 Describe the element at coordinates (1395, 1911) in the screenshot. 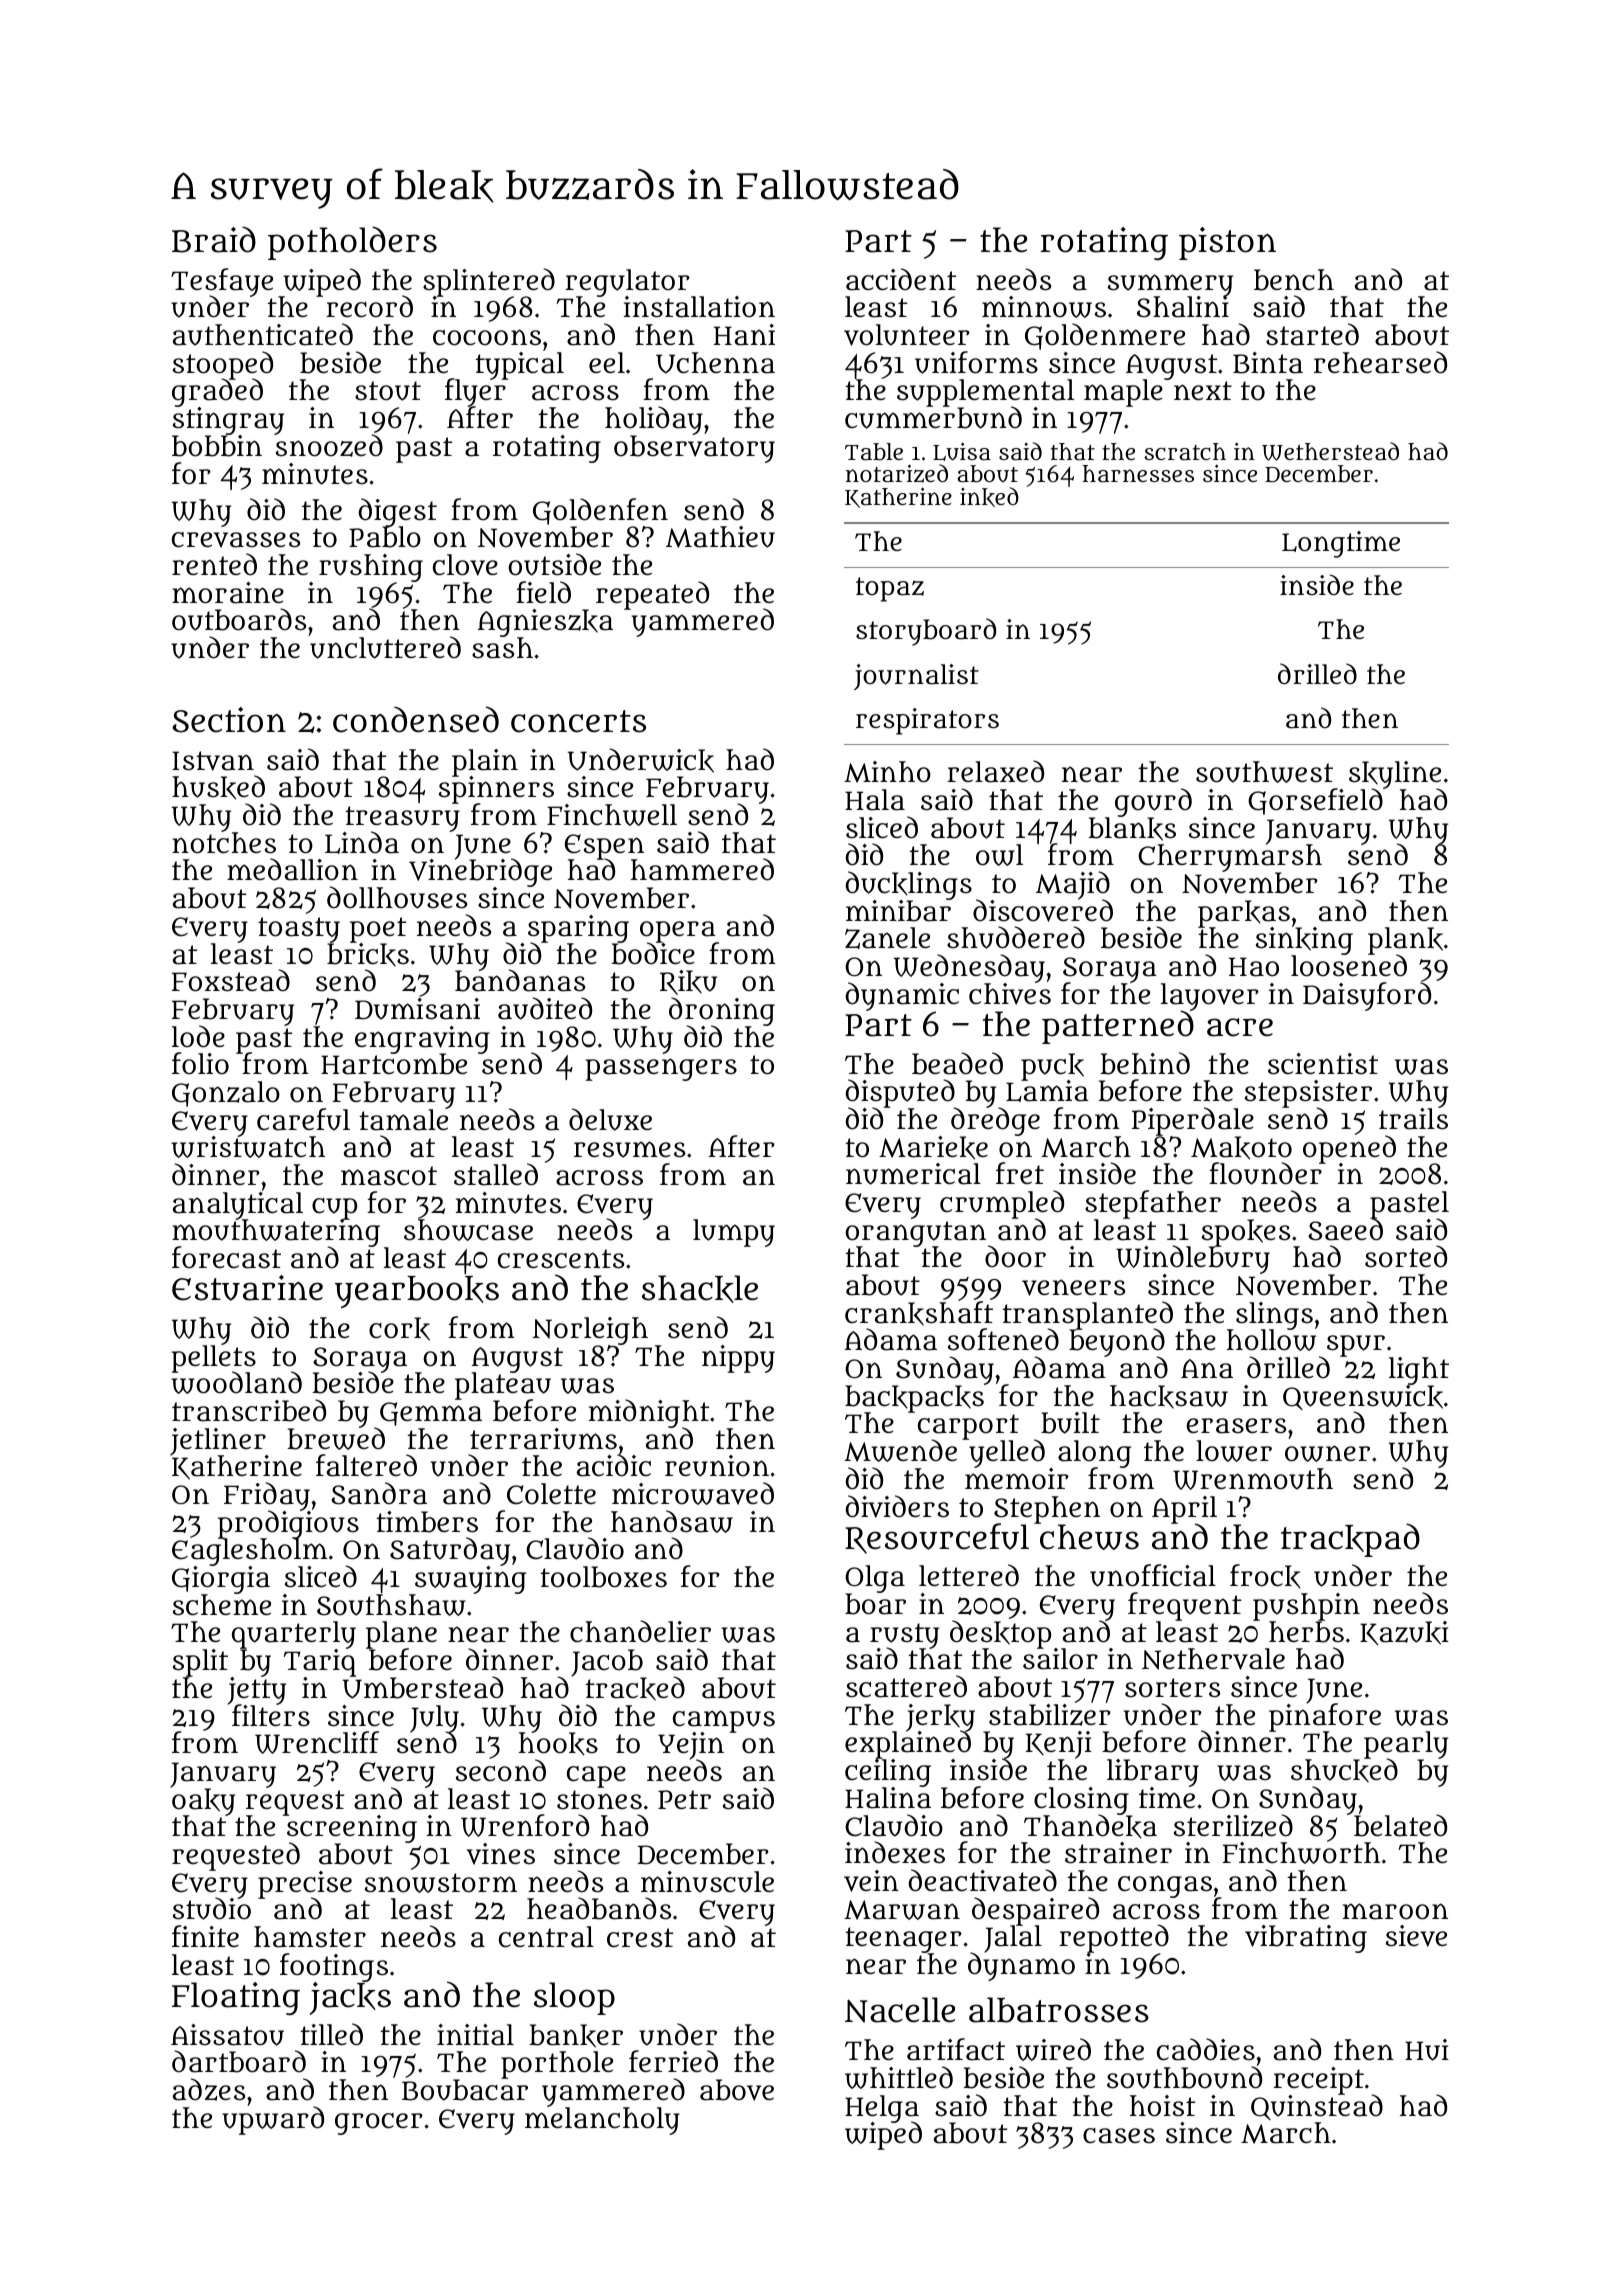

I see `maroon` at that location.
